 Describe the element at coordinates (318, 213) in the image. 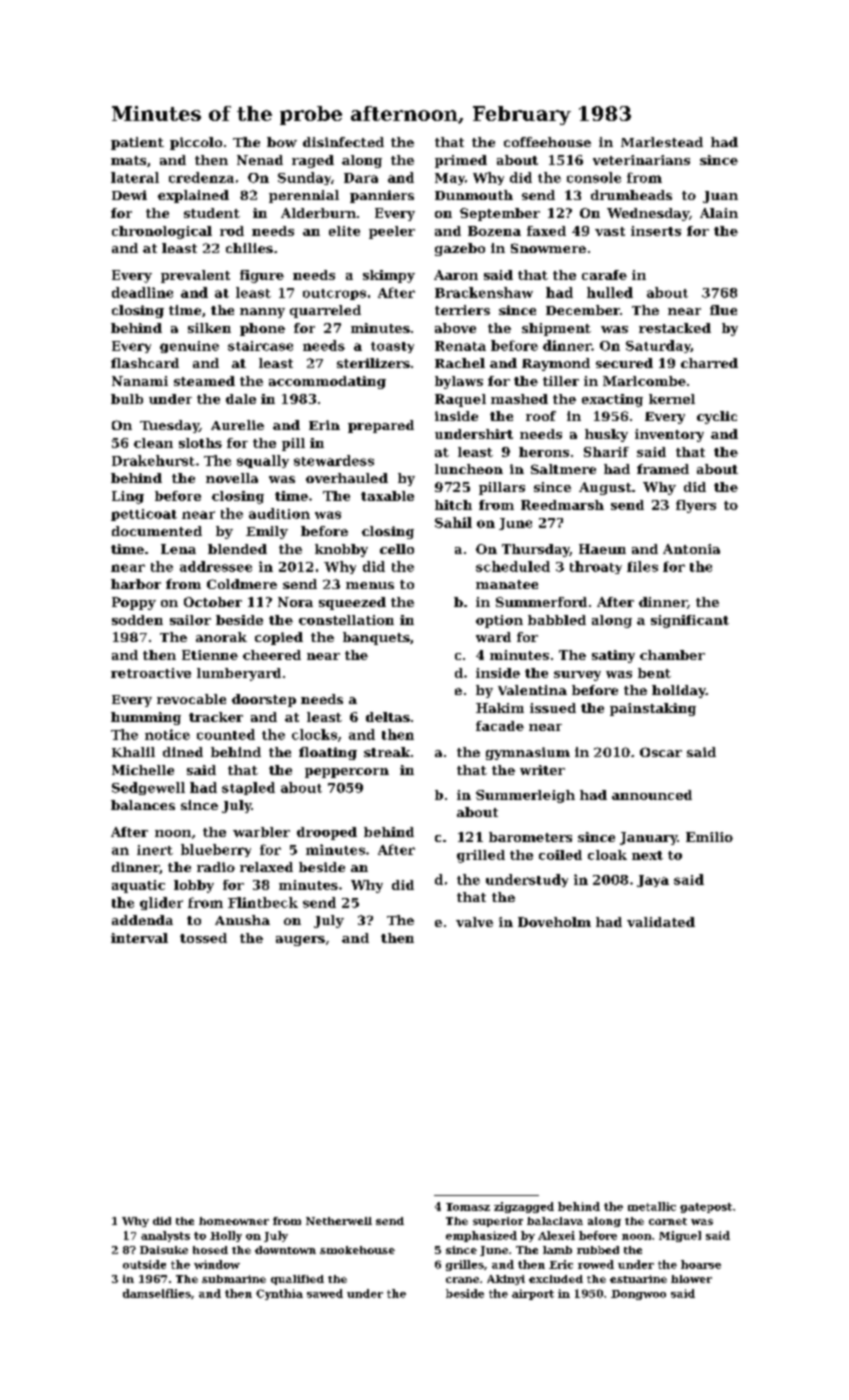

I see `Alderburn` at that location.
